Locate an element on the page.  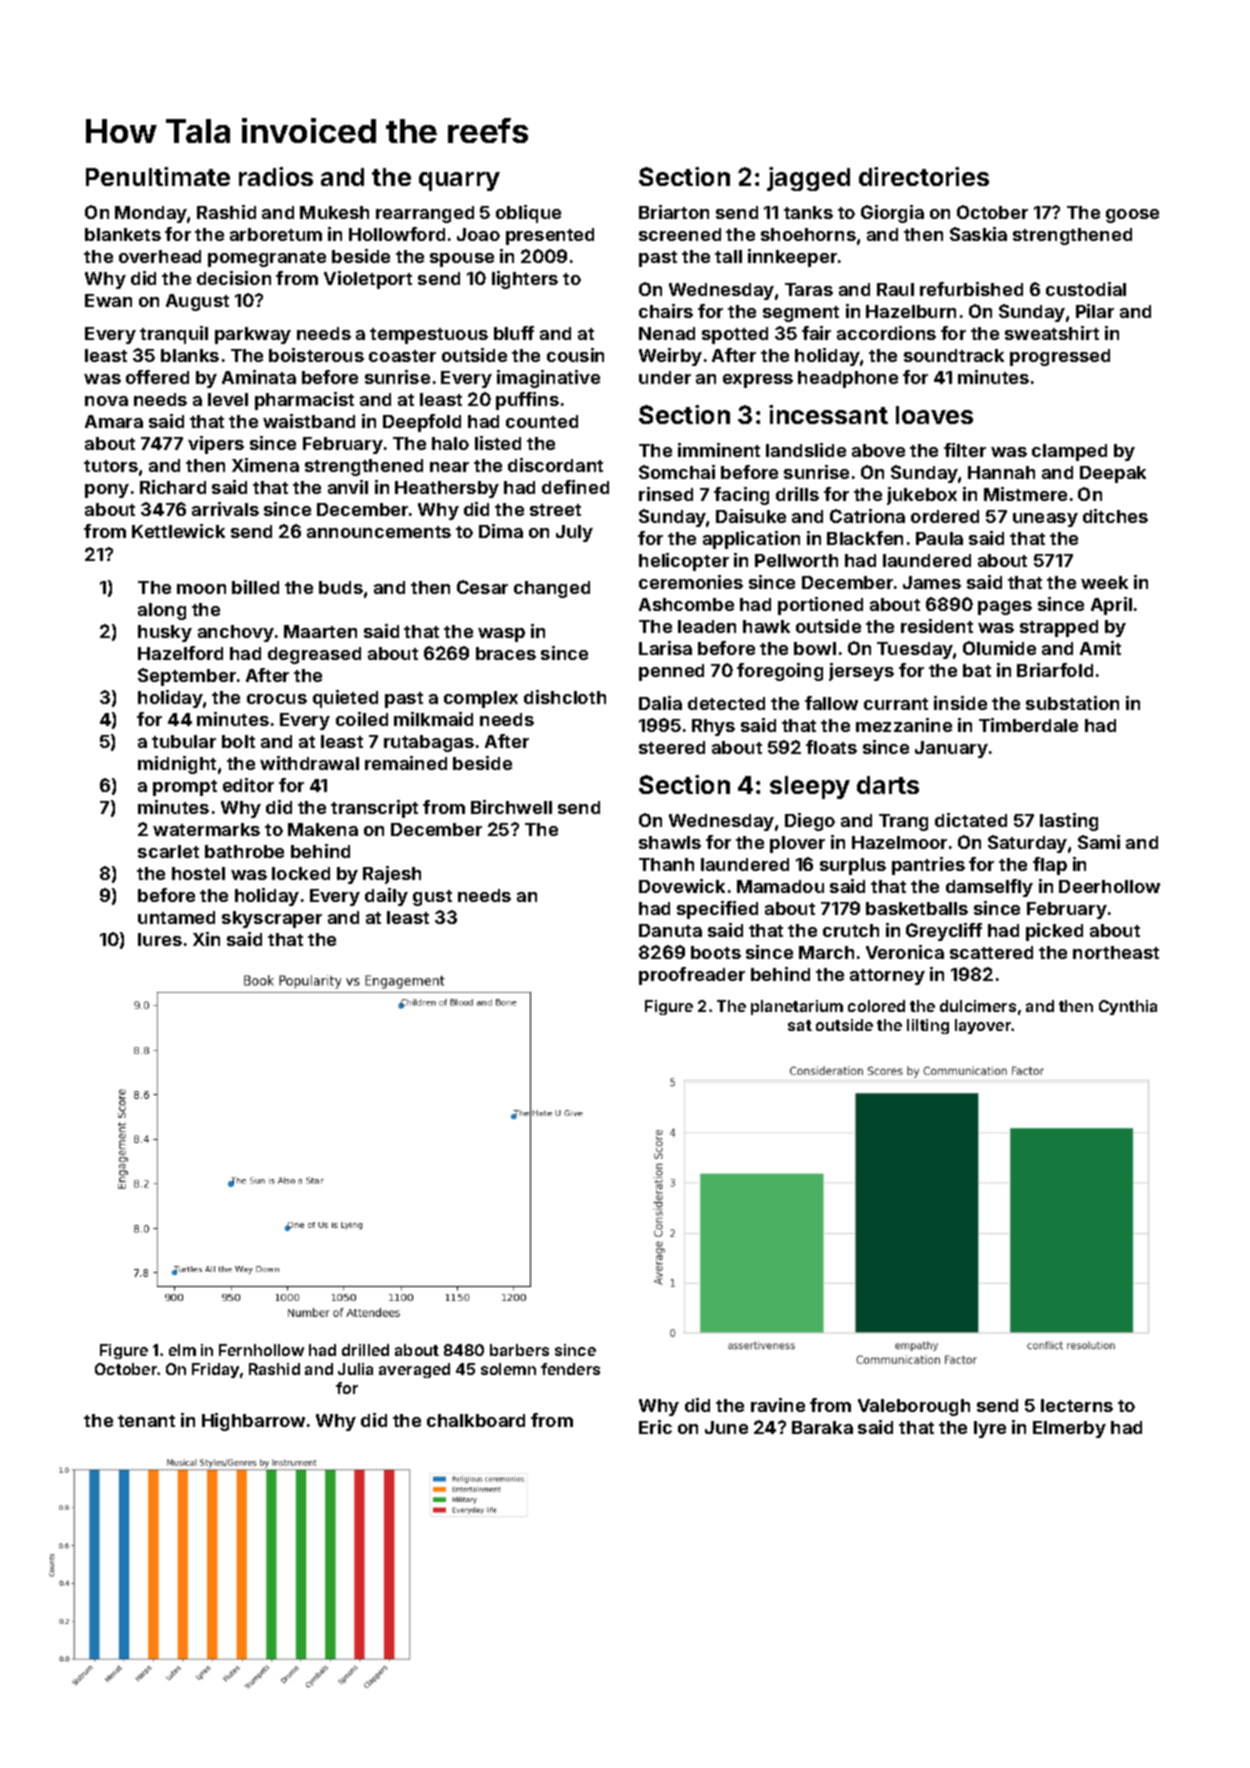
along is located at coordinates (162, 611).
